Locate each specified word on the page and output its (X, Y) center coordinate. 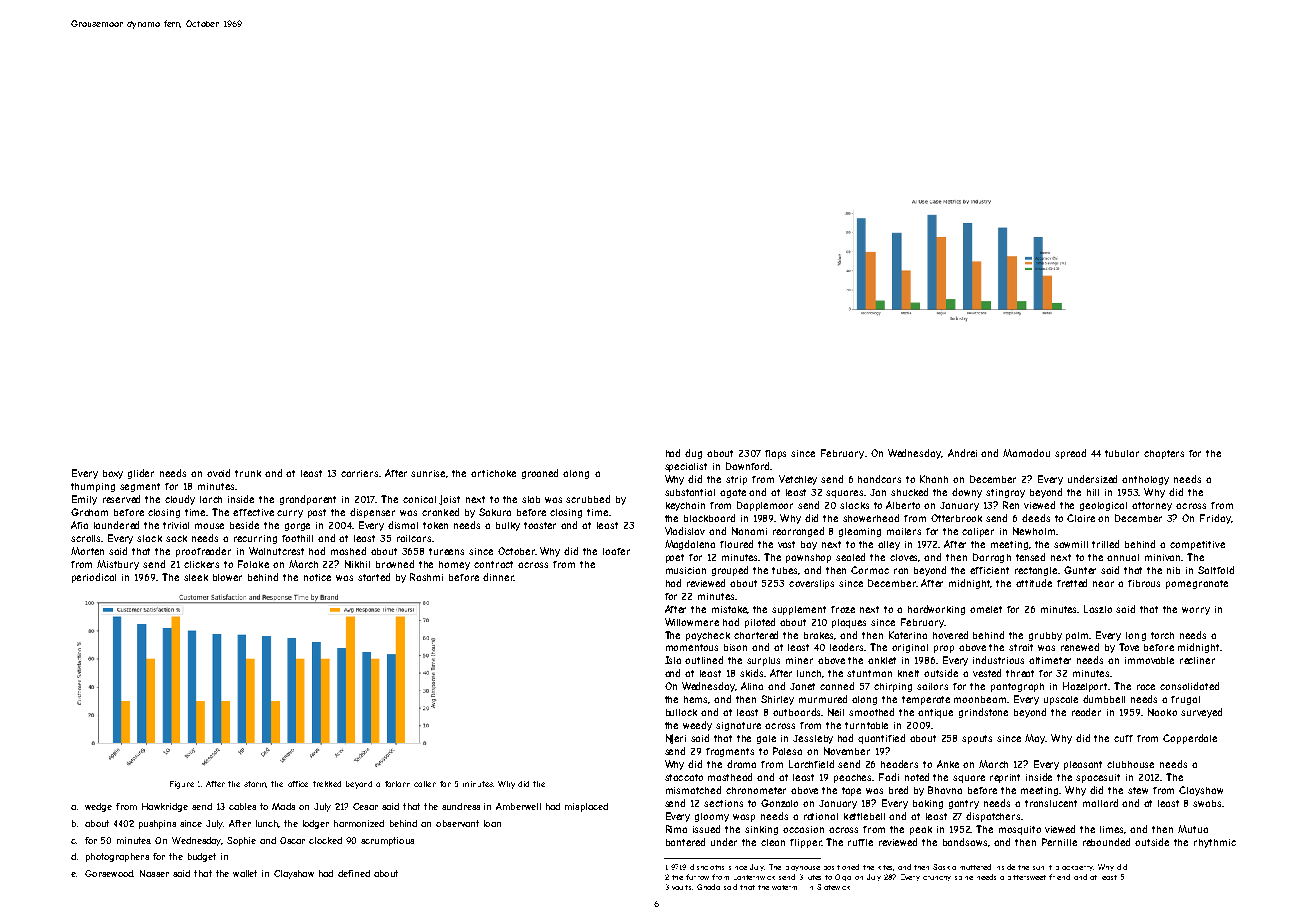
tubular (1122, 453)
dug (693, 454)
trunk (248, 473)
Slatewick (833, 887)
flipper (806, 843)
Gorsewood (109, 873)
